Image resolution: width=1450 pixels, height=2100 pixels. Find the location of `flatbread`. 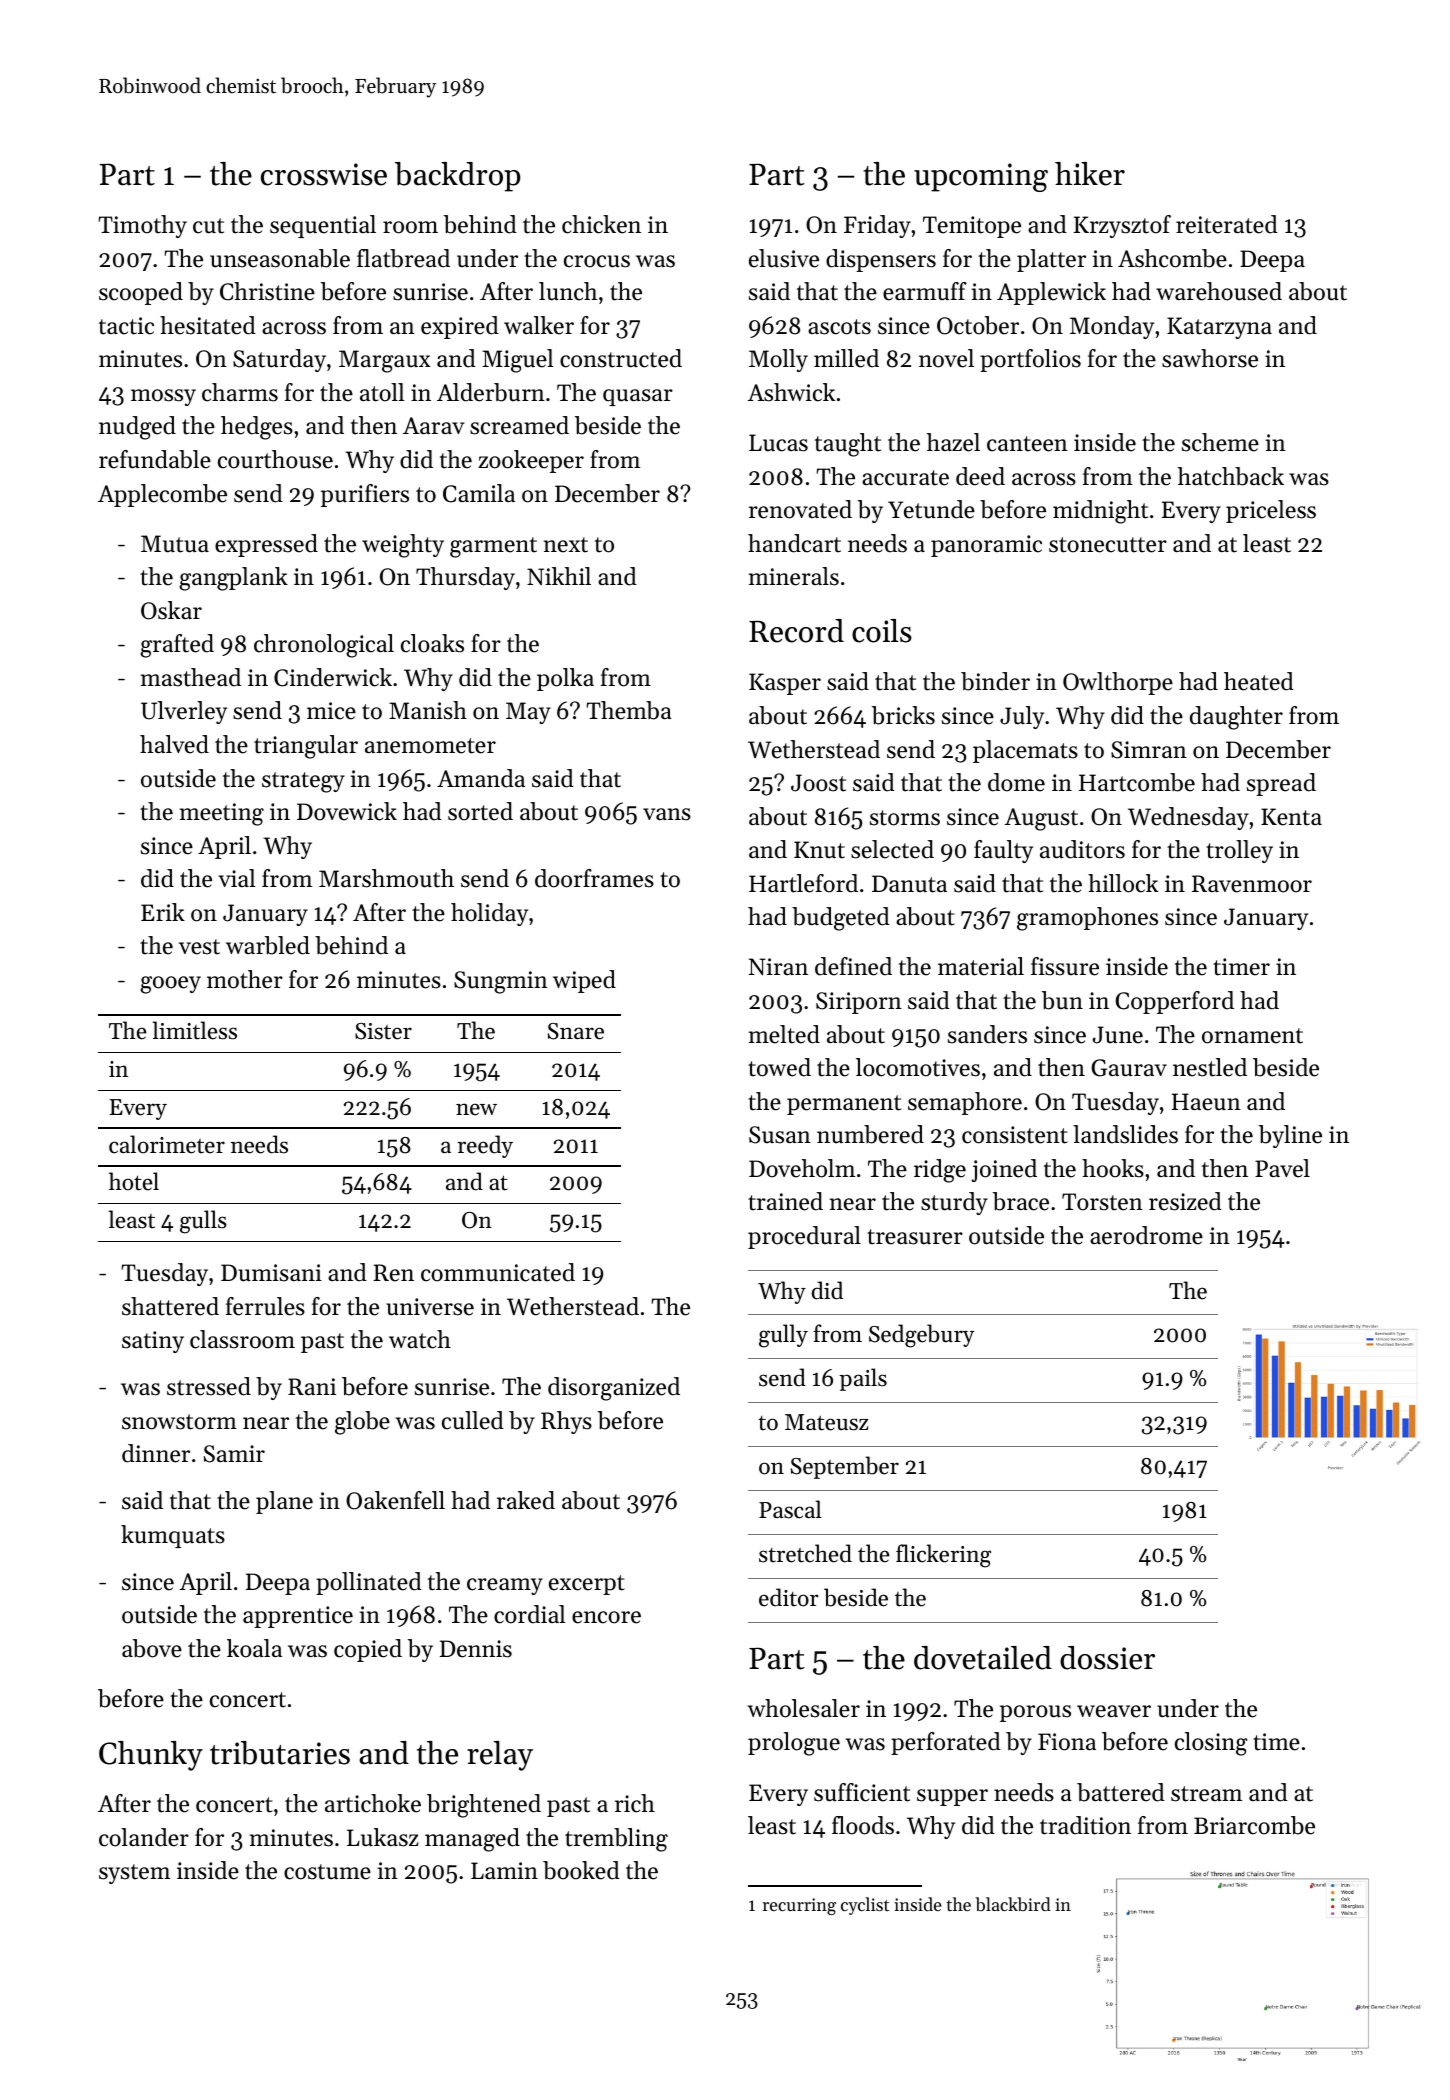

flatbread is located at coordinates (403, 258).
